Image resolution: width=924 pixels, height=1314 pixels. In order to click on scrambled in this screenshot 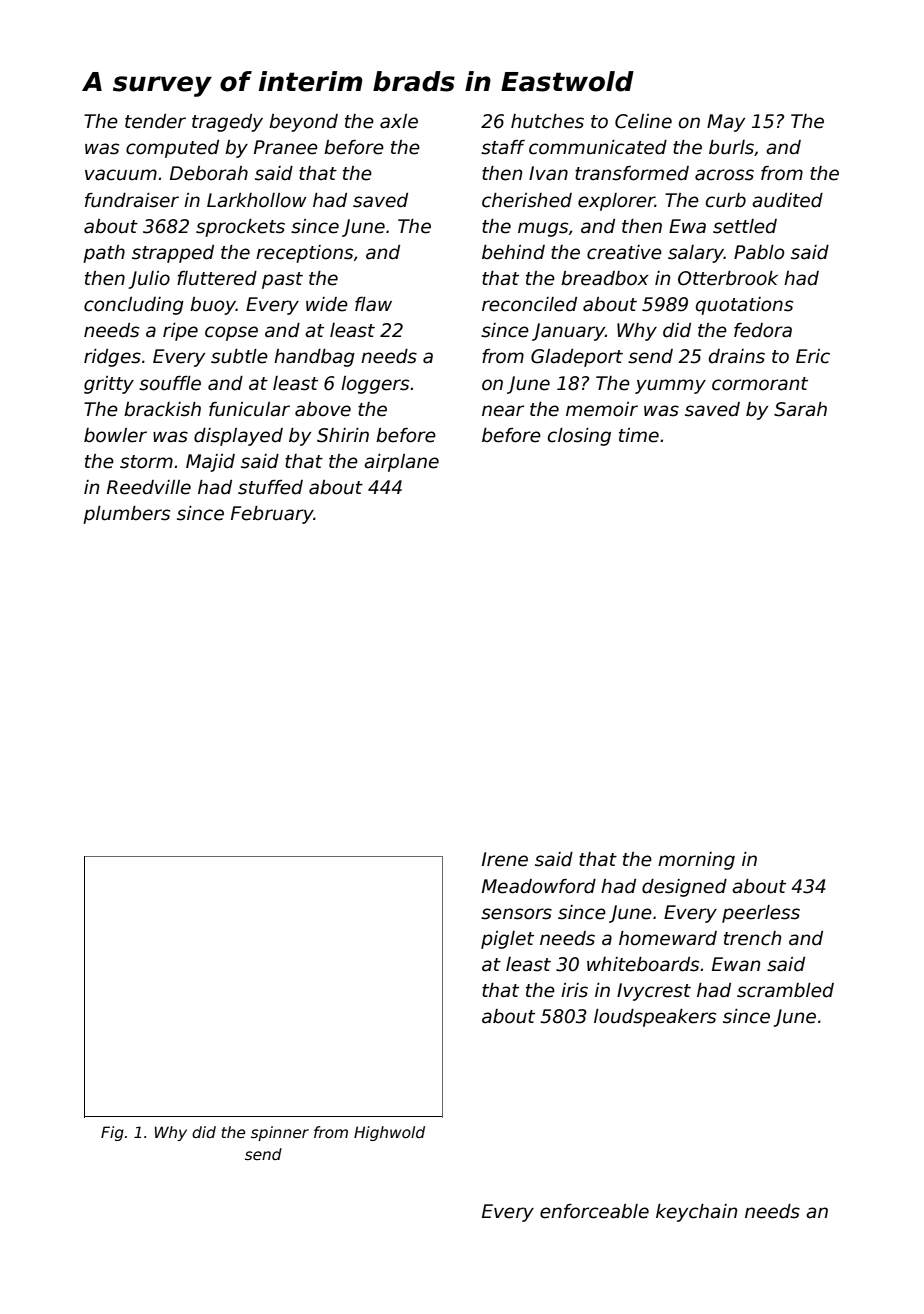, I will do `click(785, 990)`.
